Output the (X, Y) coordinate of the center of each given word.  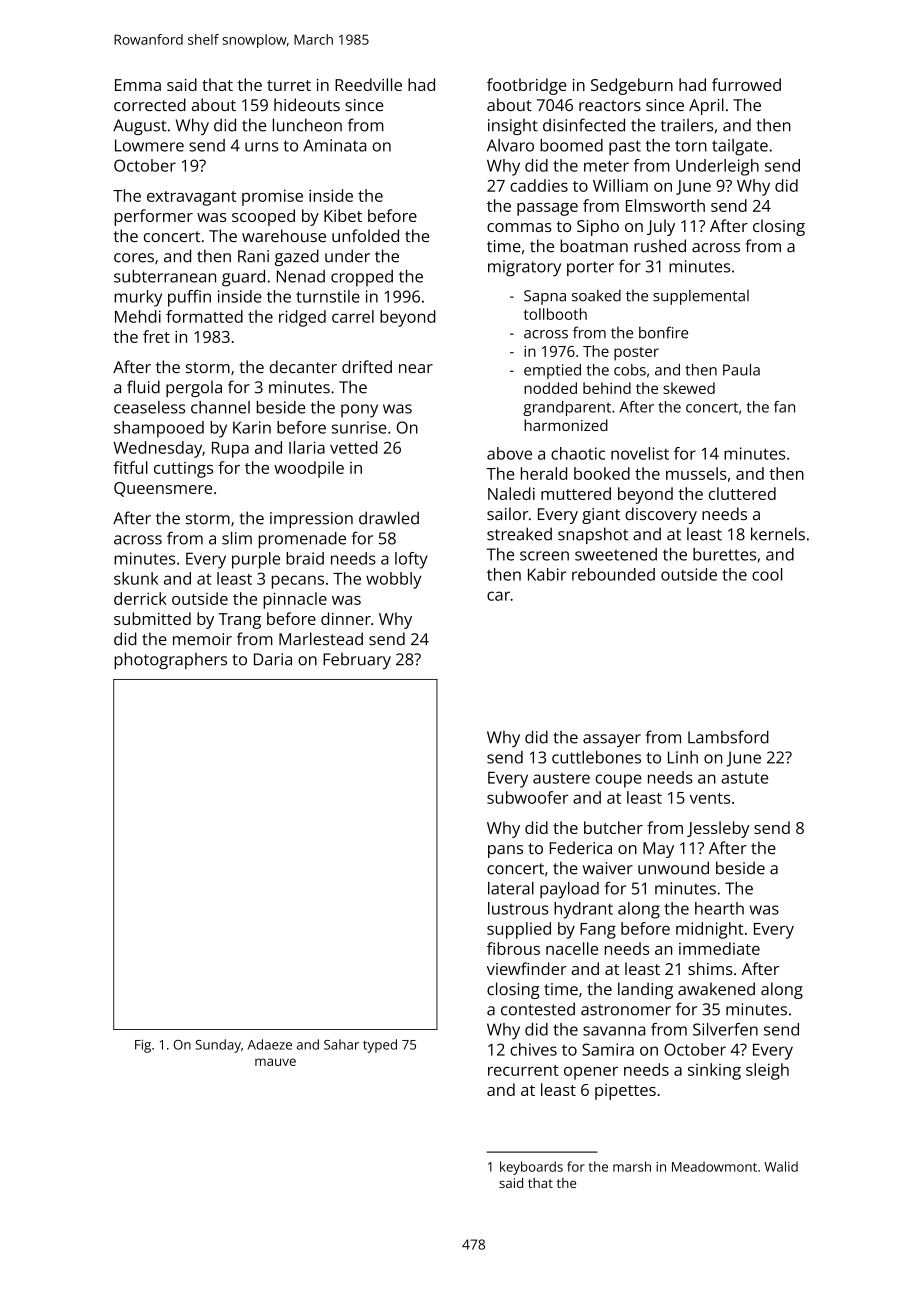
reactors (610, 105)
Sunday (218, 1046)
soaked (596, 295)
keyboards (531, 1168)
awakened (716, 989)
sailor (508, 513)
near (416, 368)
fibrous (513, 948)
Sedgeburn (632, 86)
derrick (140, 598)
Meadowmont (714, 1166)
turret (289, 85)
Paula (741, 370)
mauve (275, 1062)
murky (138, 298)
